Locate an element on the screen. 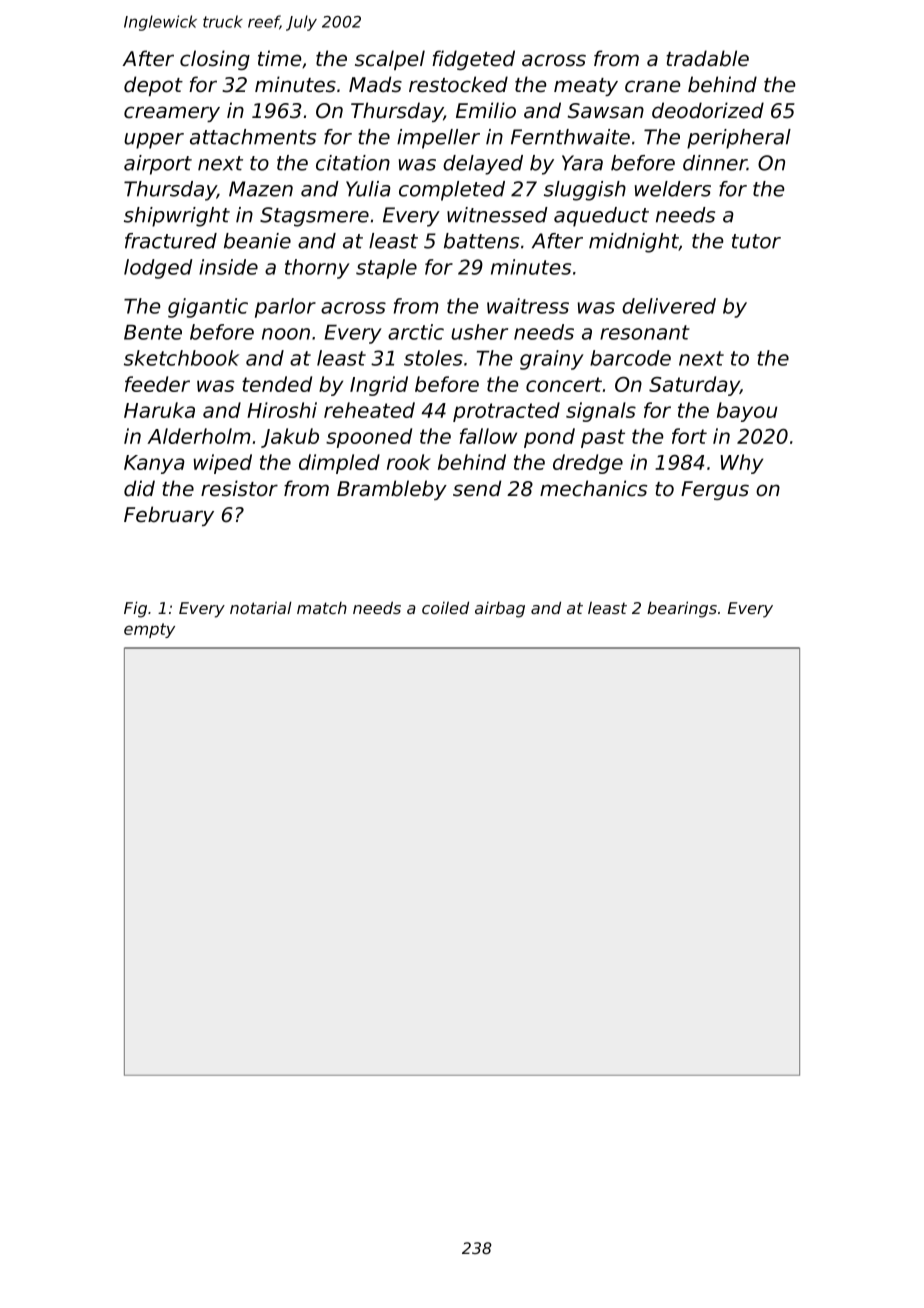 The height and width of the screenshot is (1308, 924). tradable is located at coordinates (707, 58).
